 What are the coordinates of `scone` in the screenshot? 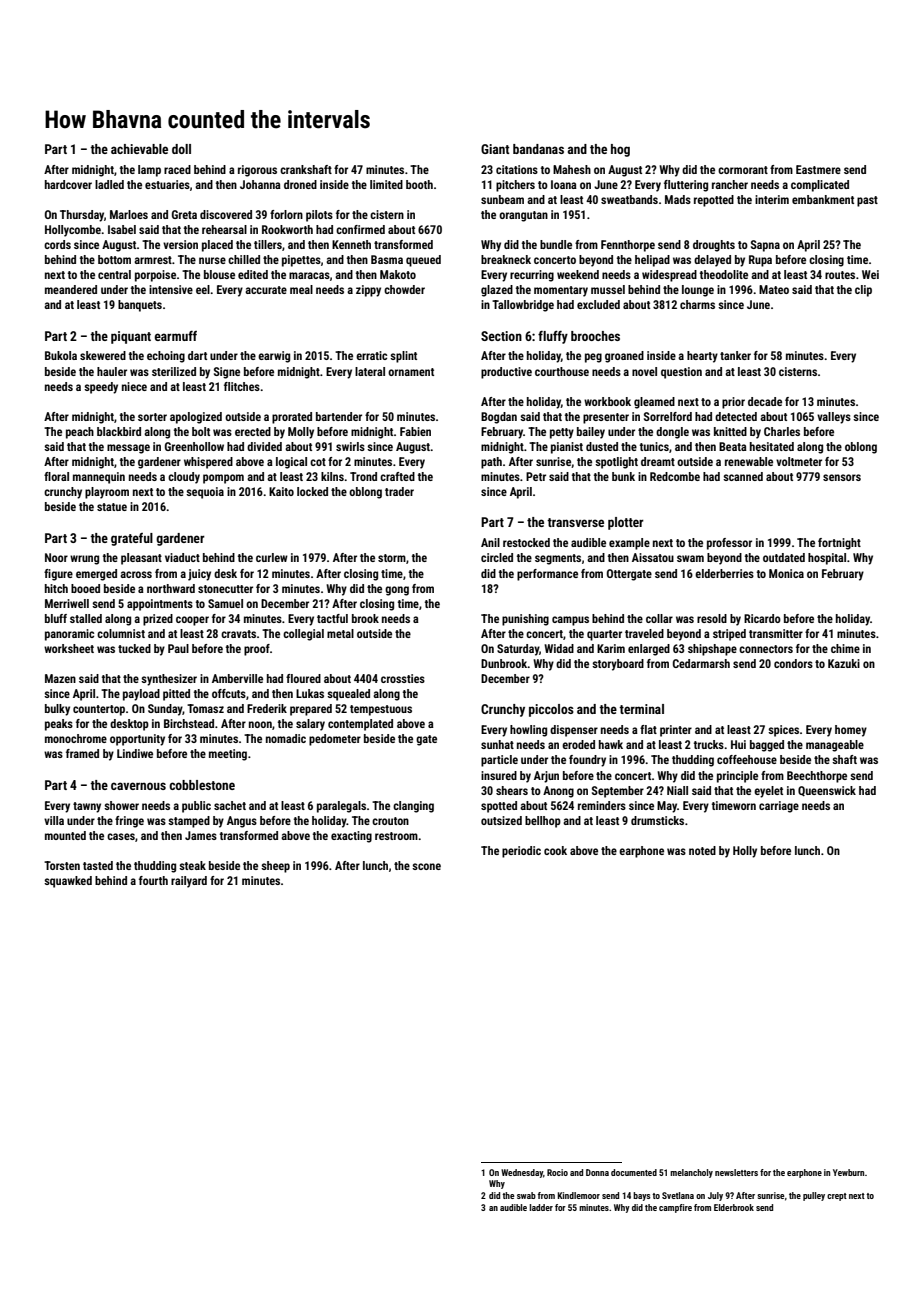 It's located at (426, 866).
